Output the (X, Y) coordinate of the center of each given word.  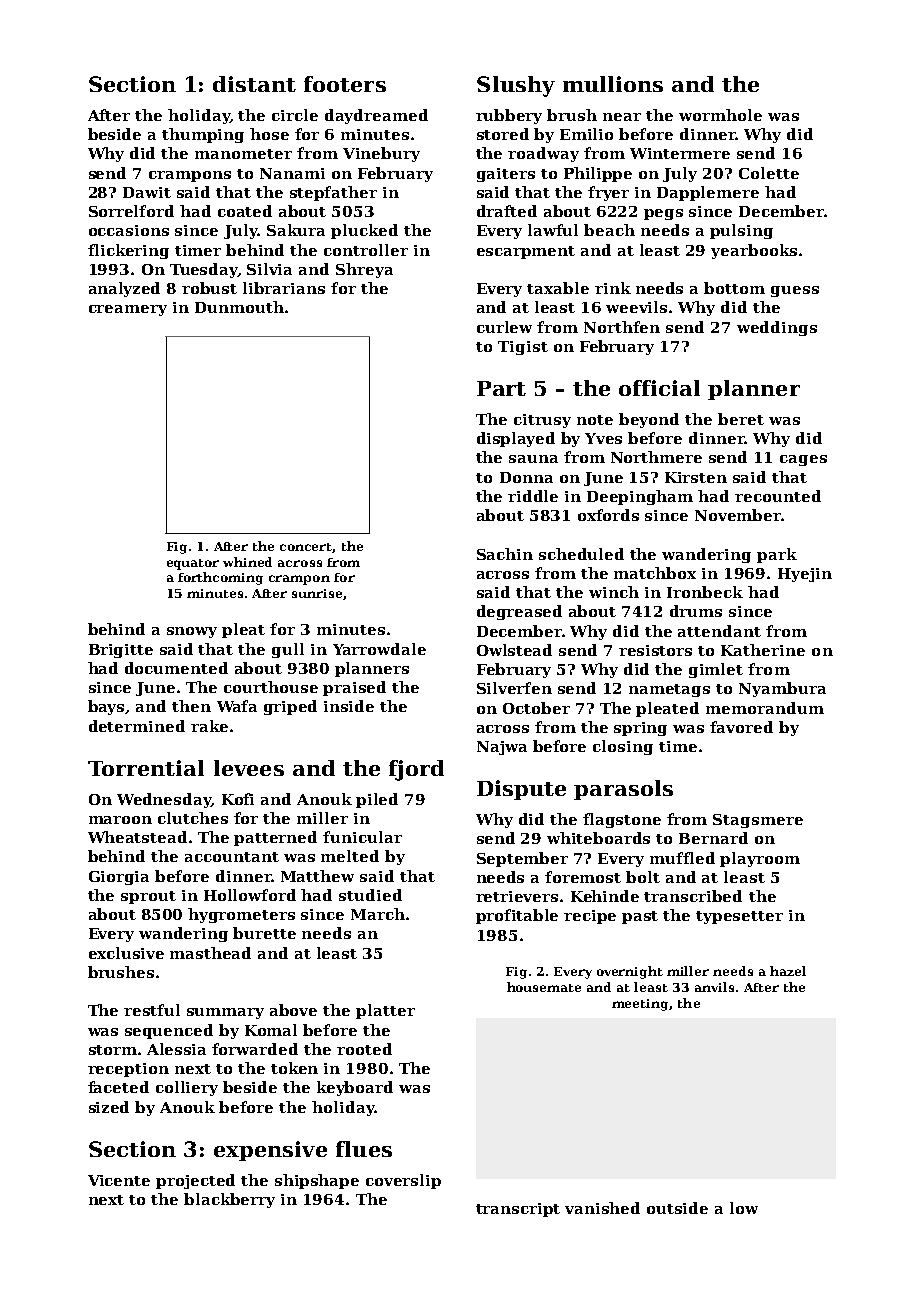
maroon (120, 820)
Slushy (516, 86)
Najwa (502, 748)
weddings (777, 328)
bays (106, 707)
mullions (613, 84)
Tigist (523, 348)
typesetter (739, 917)
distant (254, 84)
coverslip (403, 1181)
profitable (517, 916)
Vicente (119, 1180)
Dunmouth (239, 307)
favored (741, 727)
